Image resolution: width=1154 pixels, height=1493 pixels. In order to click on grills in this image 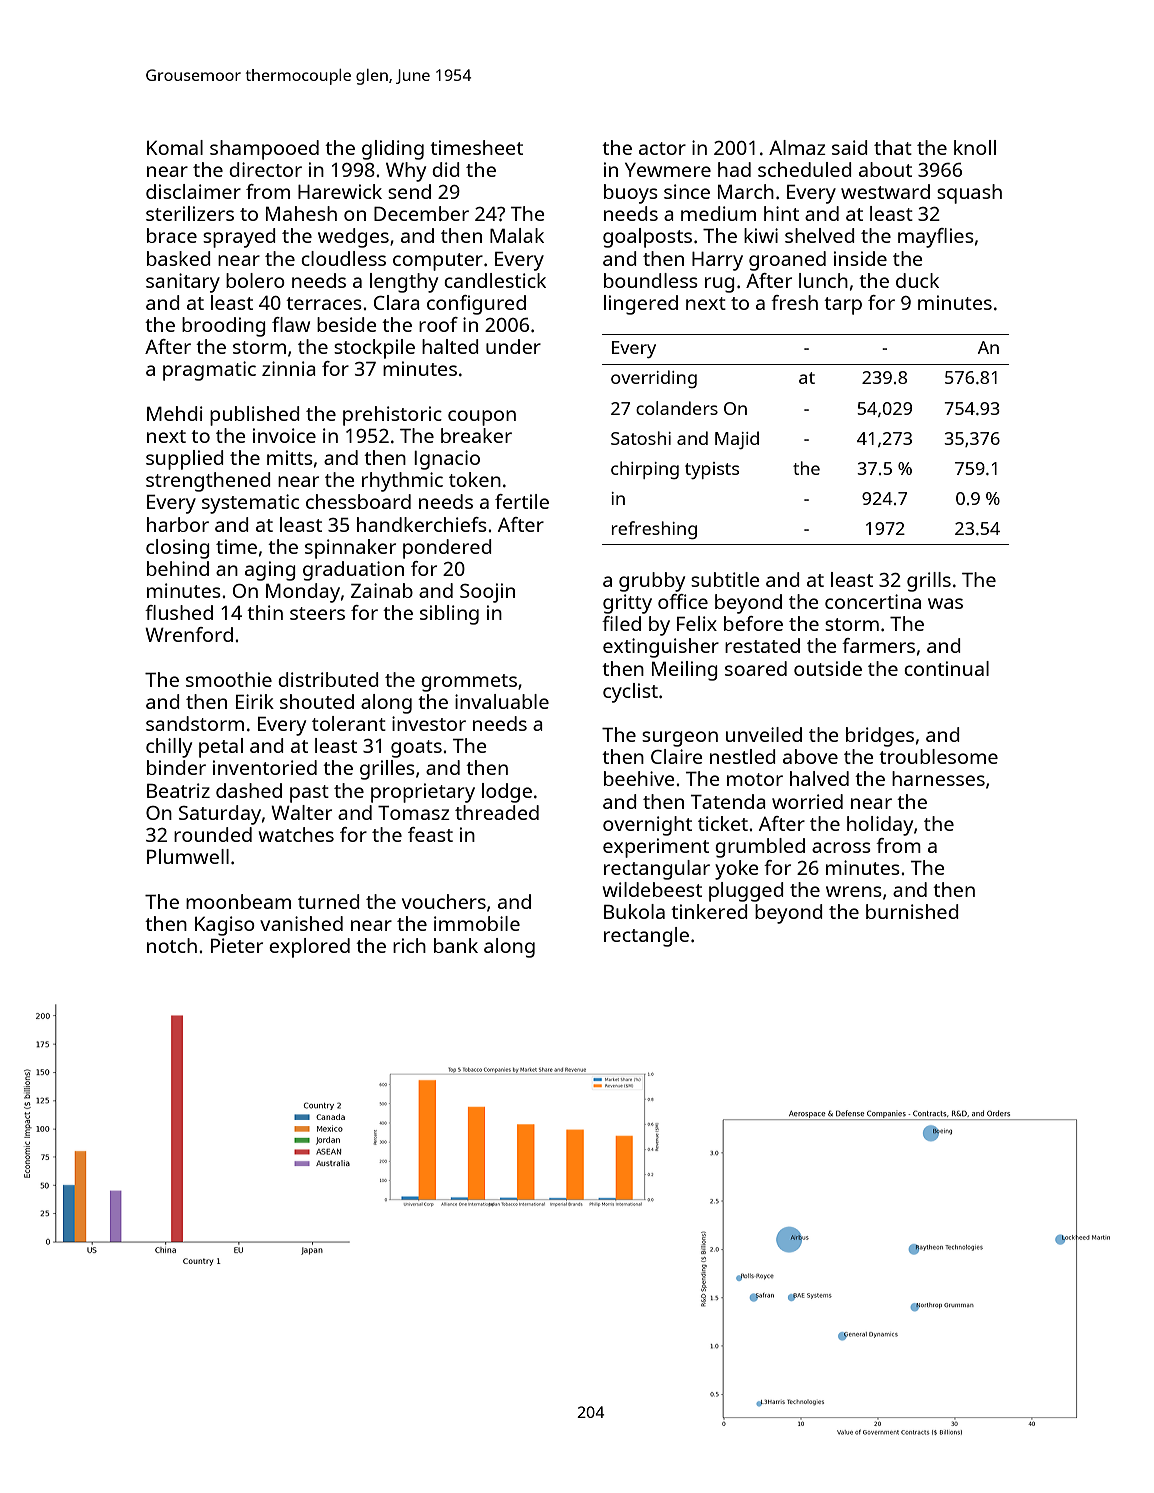, I will do `click(929, 582)`.
